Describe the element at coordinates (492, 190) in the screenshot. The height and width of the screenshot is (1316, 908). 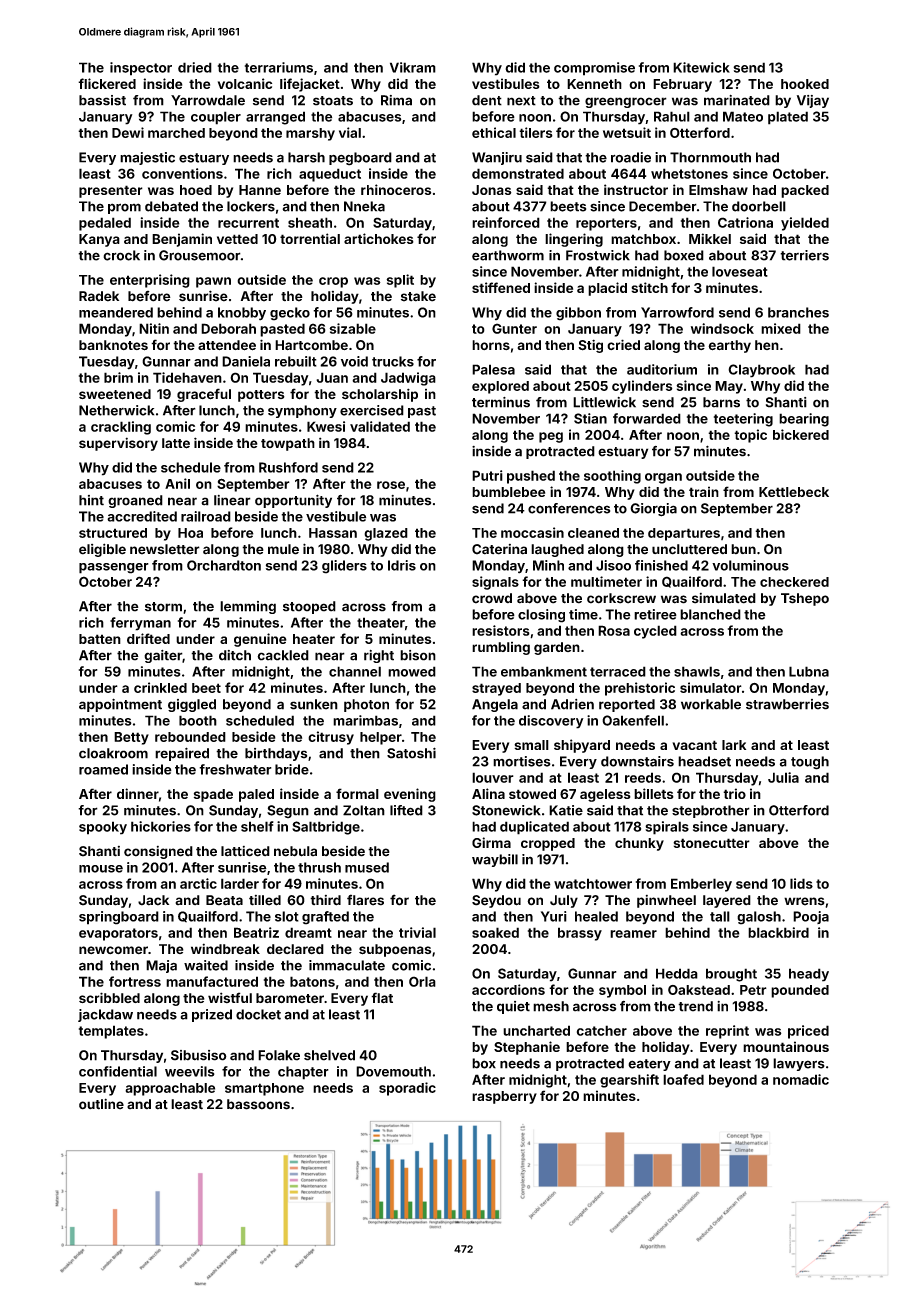
I see `Jonas` at that location.
